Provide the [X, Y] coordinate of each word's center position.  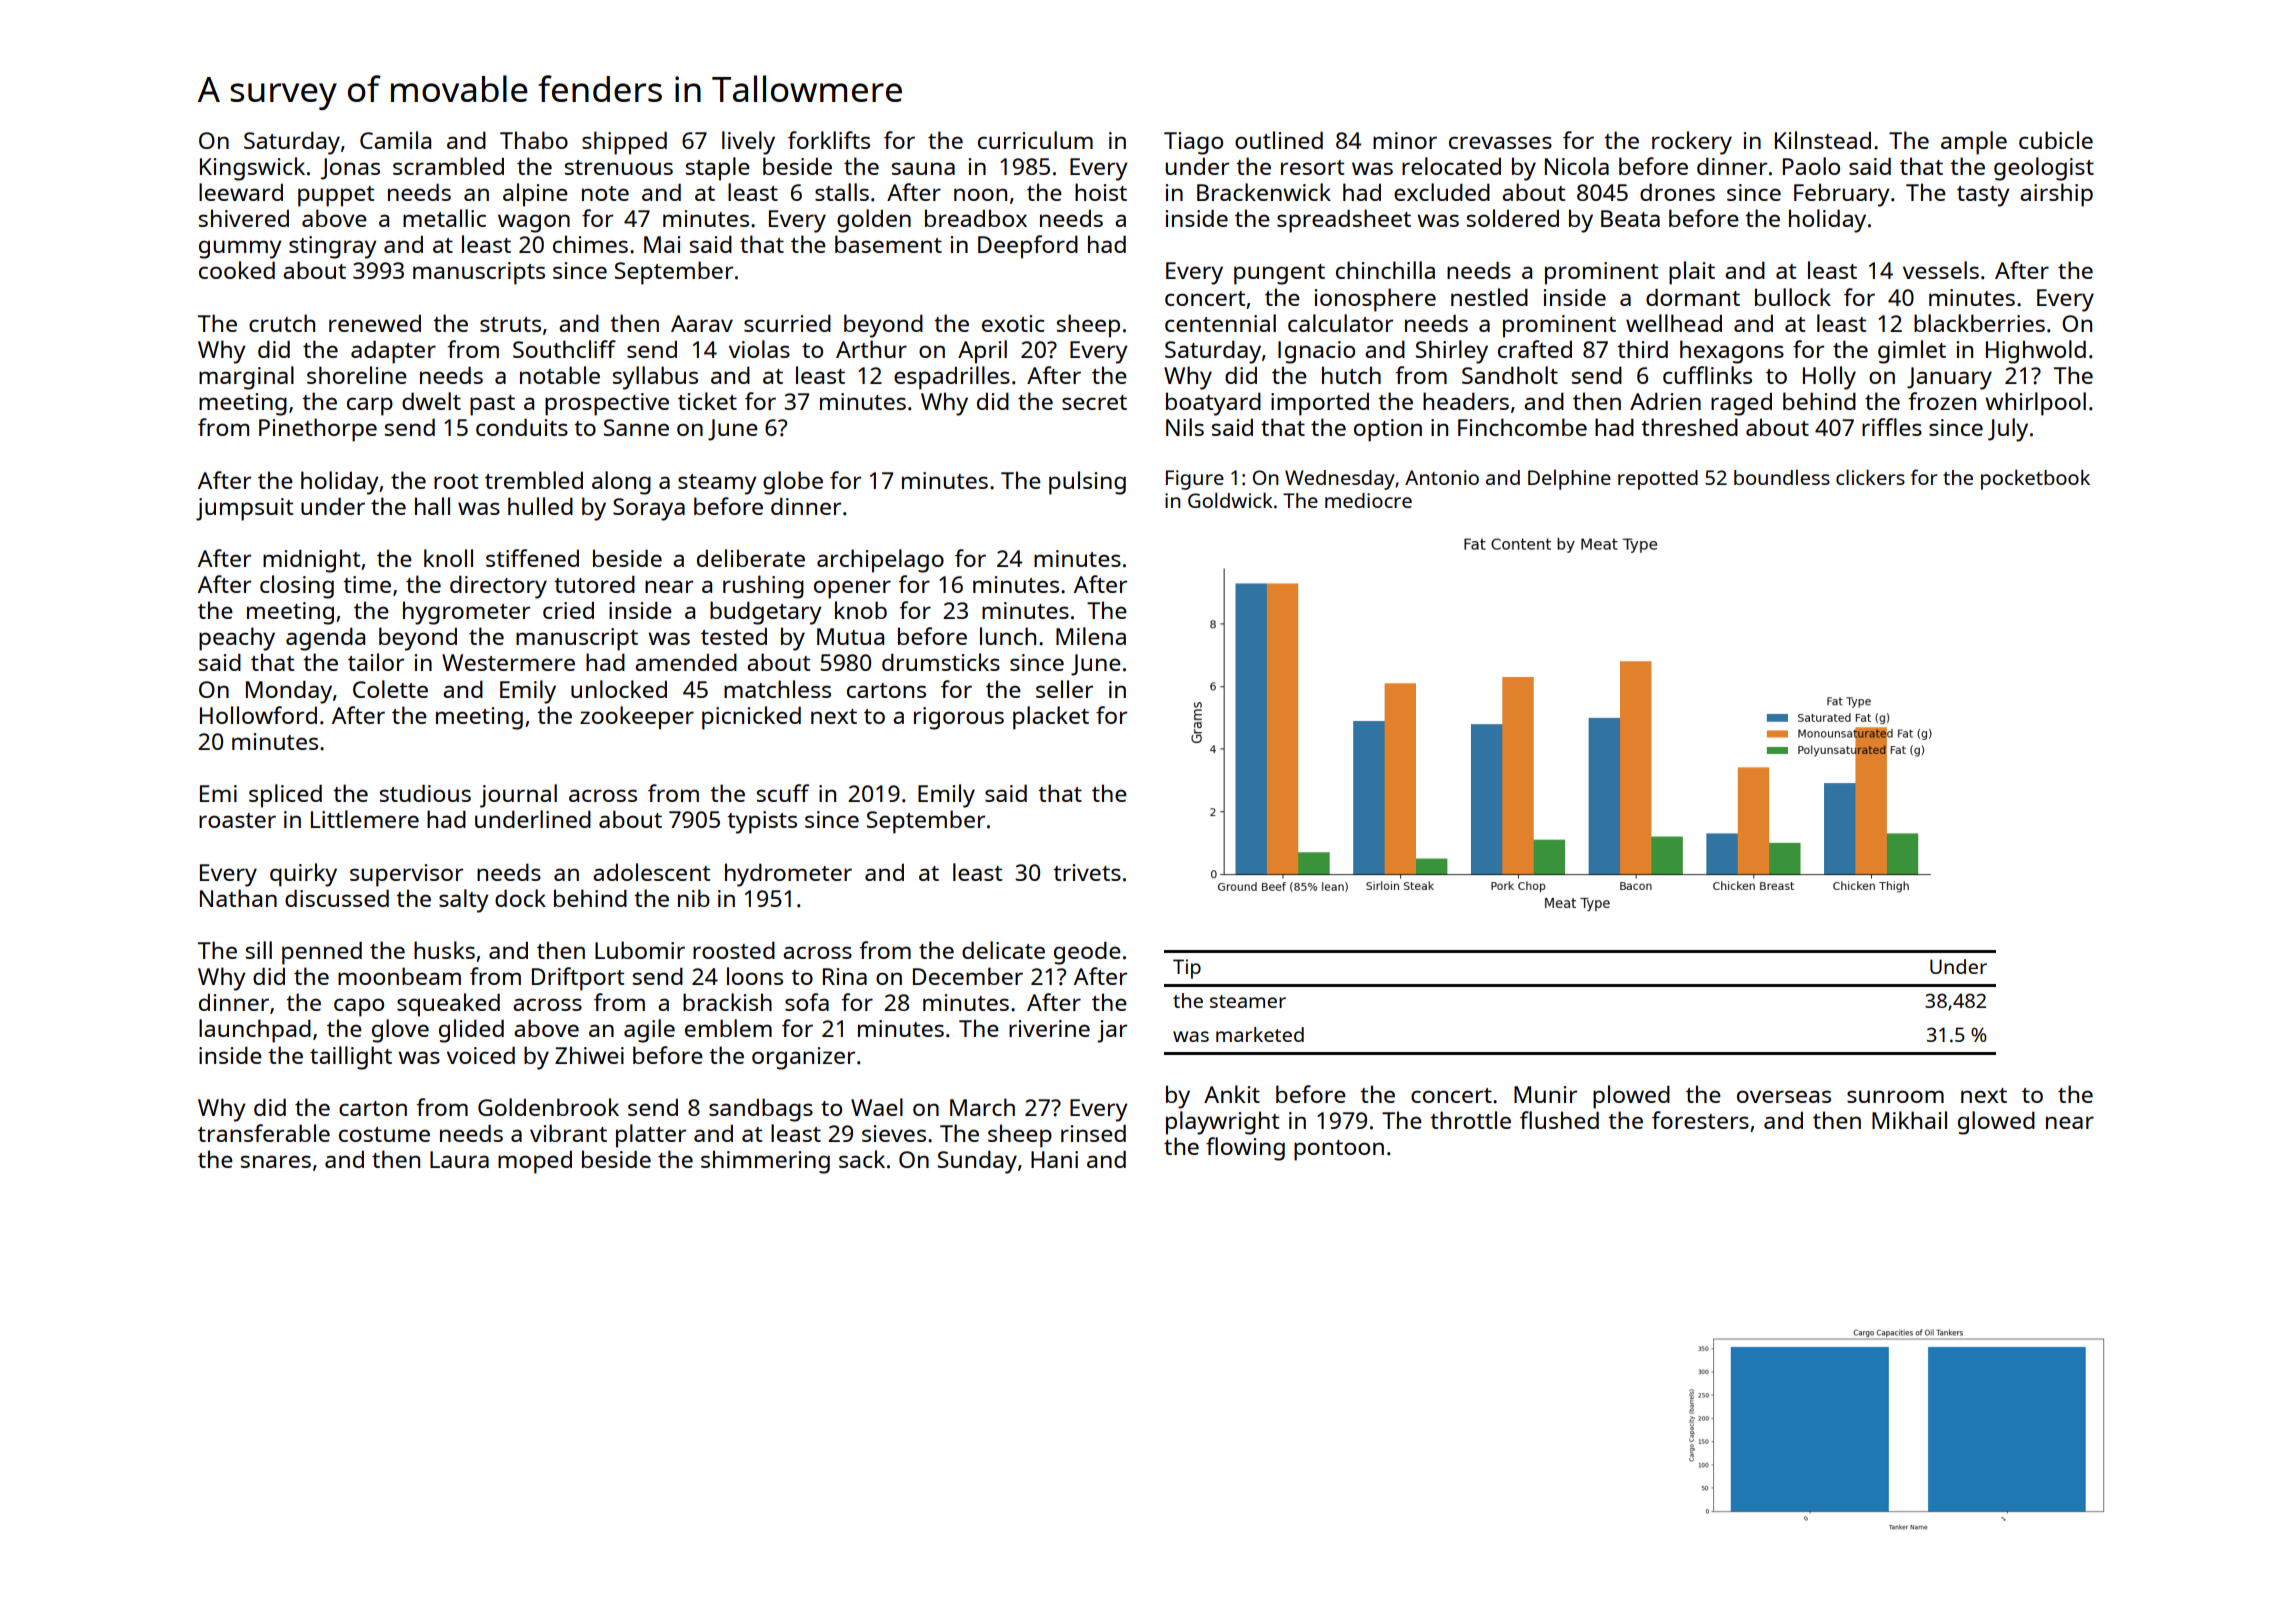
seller [1064, 689]
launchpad [255, 1031]
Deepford [1028, 247]
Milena [1091, 636]
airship [2056, 195]
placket [1051, 718]
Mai [662, 244]
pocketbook [2035, 480]
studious [425, 793]
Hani [1054, 1159]
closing [297, 587]
